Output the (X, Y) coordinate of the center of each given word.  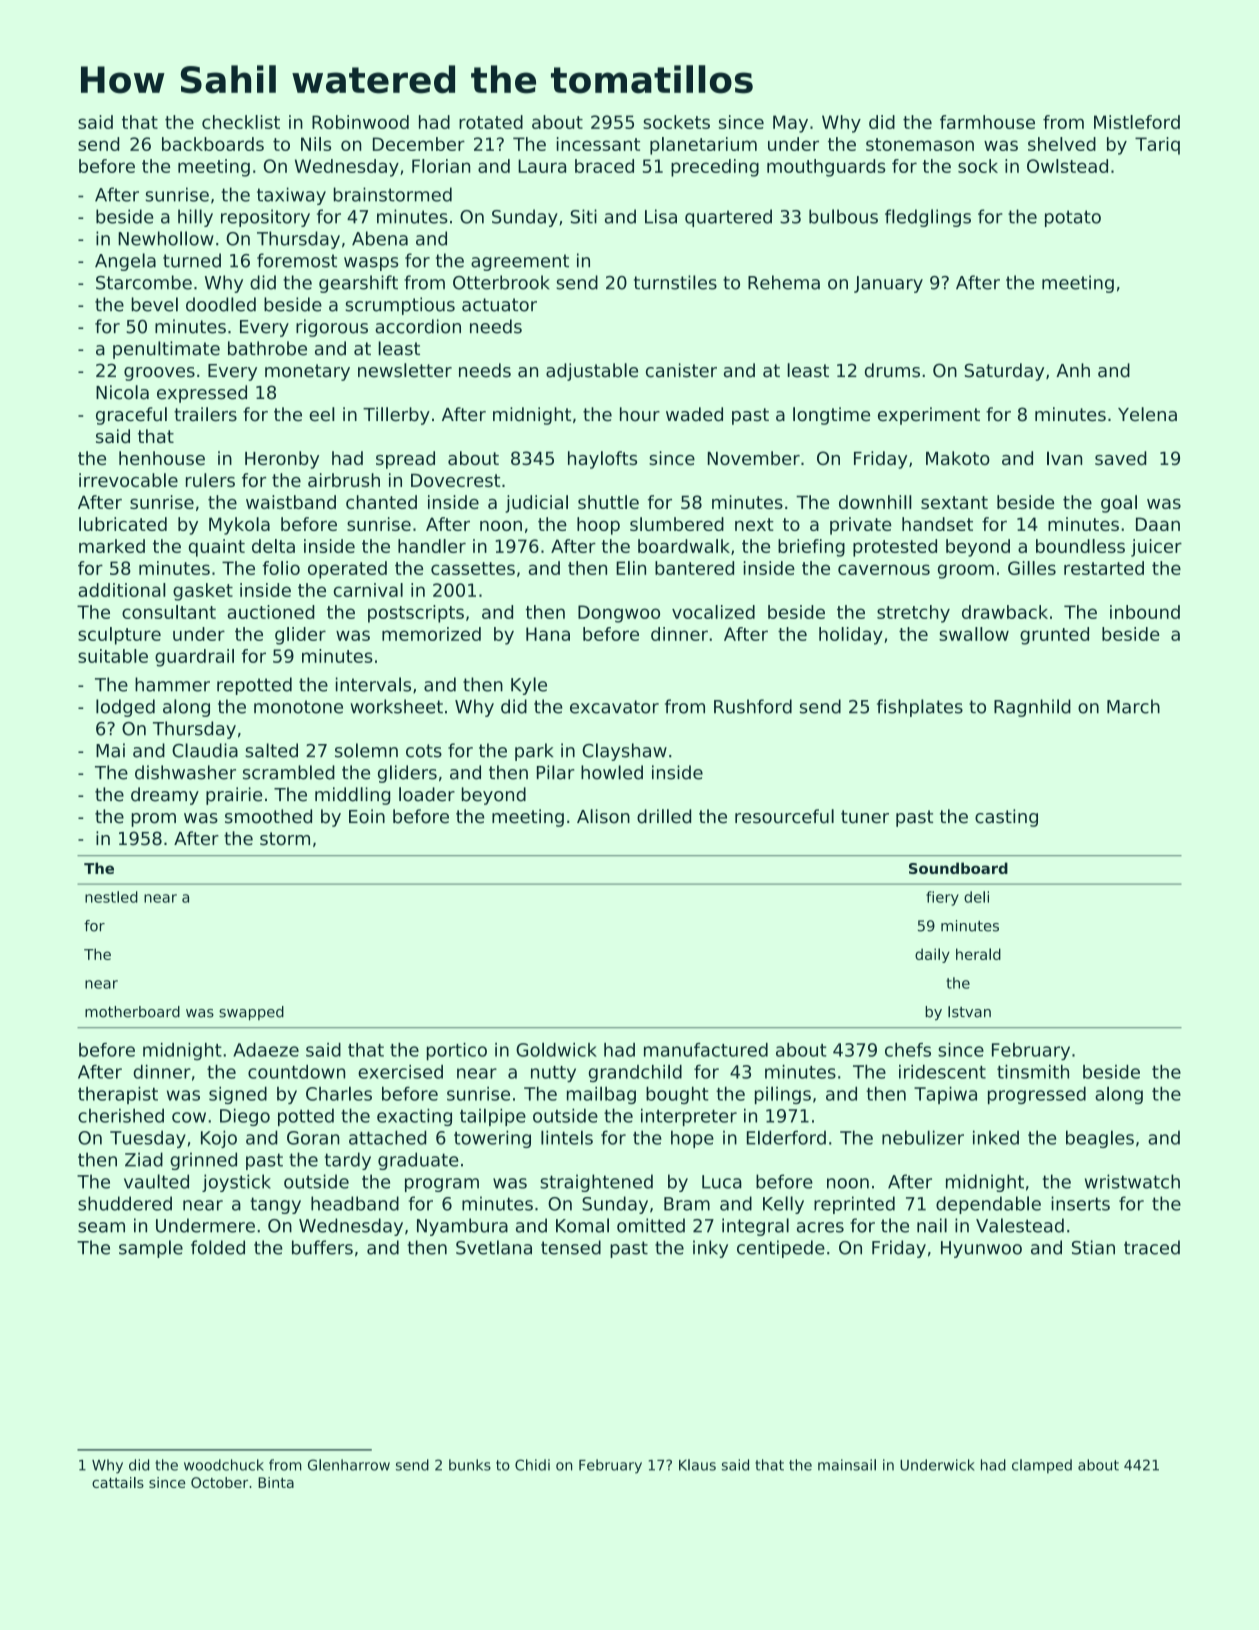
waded (694, 414)
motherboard (132, 1012)
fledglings (928, 218)
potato (1073, 218)
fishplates (920, 708)
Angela (125, 262)
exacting (414, 1117)
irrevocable (128, 480)
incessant (598, 144)
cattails (118, 1482)
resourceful (784, 816)
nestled (111, 897)
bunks (470, 1465)
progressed (1037, 1095)
